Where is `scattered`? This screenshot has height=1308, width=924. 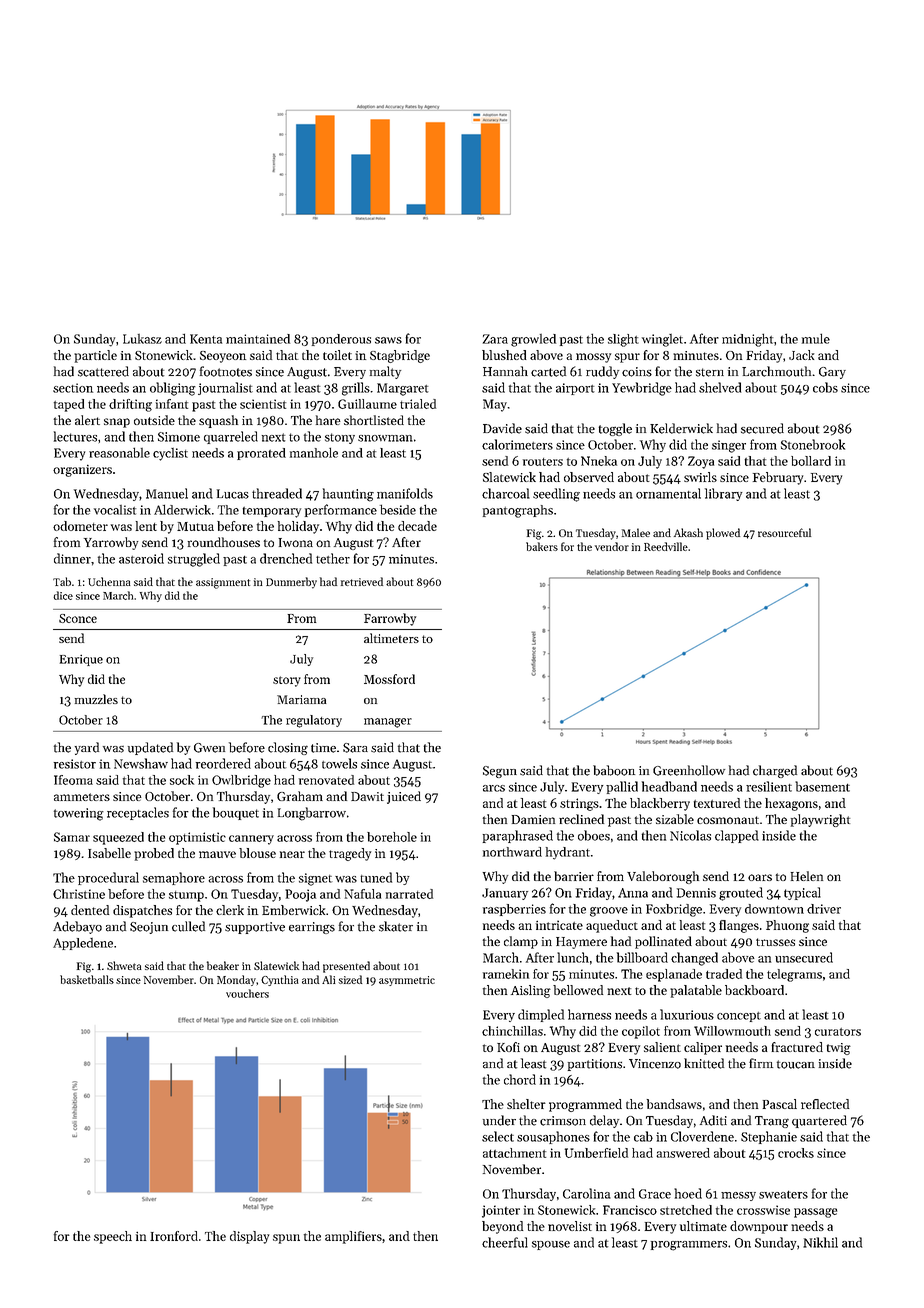 scattered is located at coordinates (103, 371).
